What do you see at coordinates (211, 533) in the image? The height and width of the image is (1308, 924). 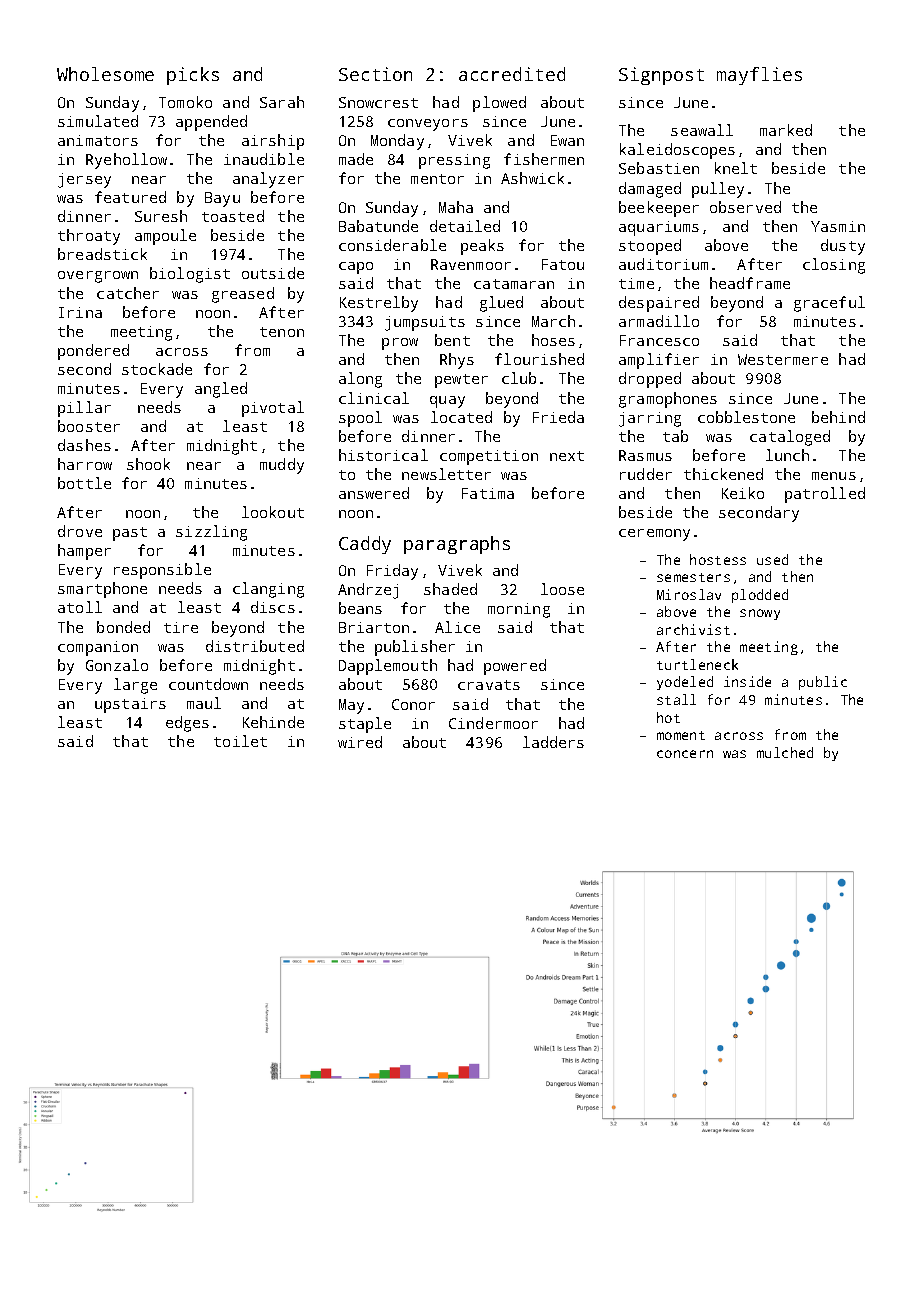 I see `sizzling` at bounding box center [211, 533].
